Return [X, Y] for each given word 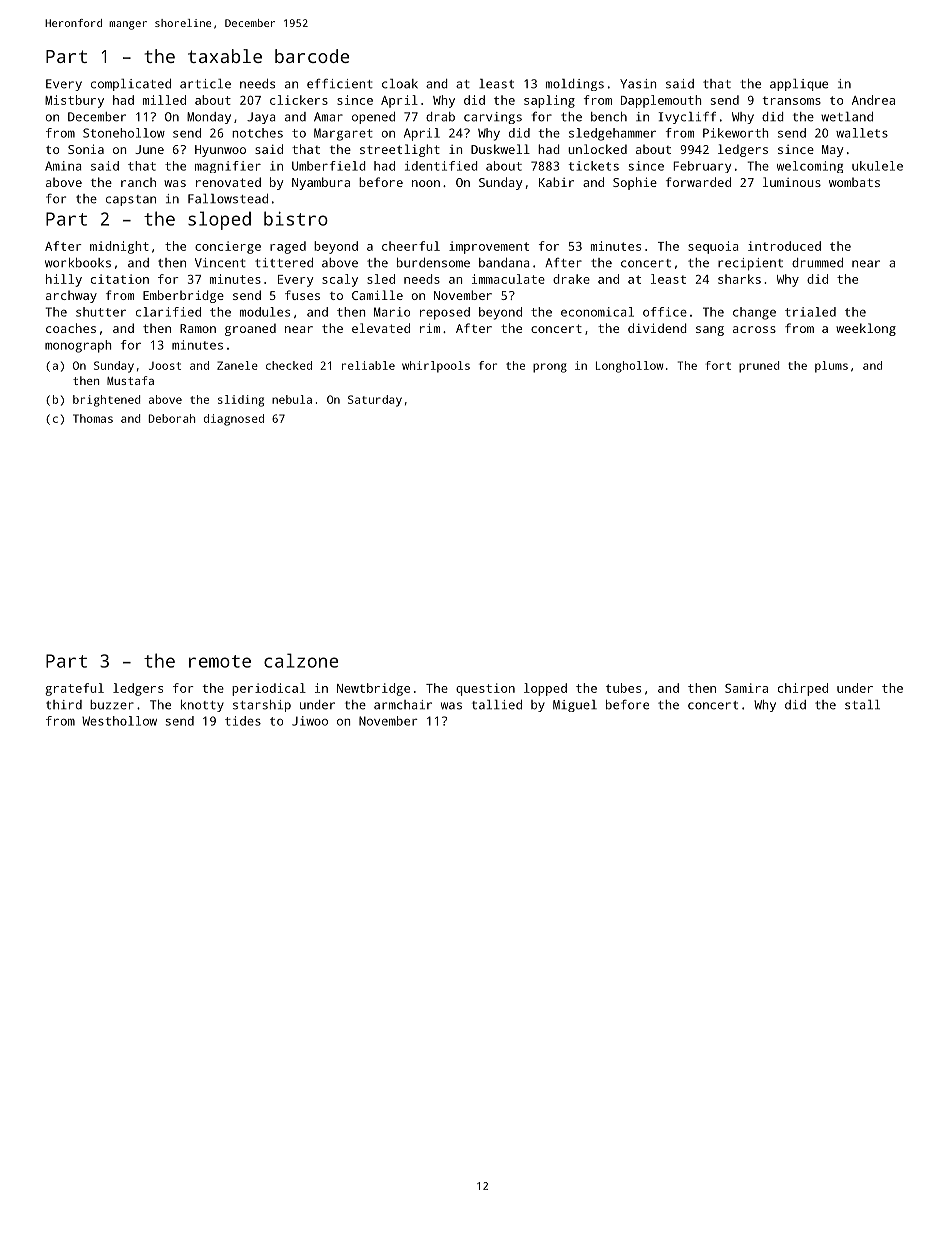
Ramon [198, 328]
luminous [792, 182]
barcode [312, 56]
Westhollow [119, 721]
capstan [131, 200]
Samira [746, 688]
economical [597, 312]
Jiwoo [310, 721]
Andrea [873, 100]
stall [862, 705]
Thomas [93, 418]
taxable [225, 56]
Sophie [635, 183]
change [754, 313]
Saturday [375, 401]
